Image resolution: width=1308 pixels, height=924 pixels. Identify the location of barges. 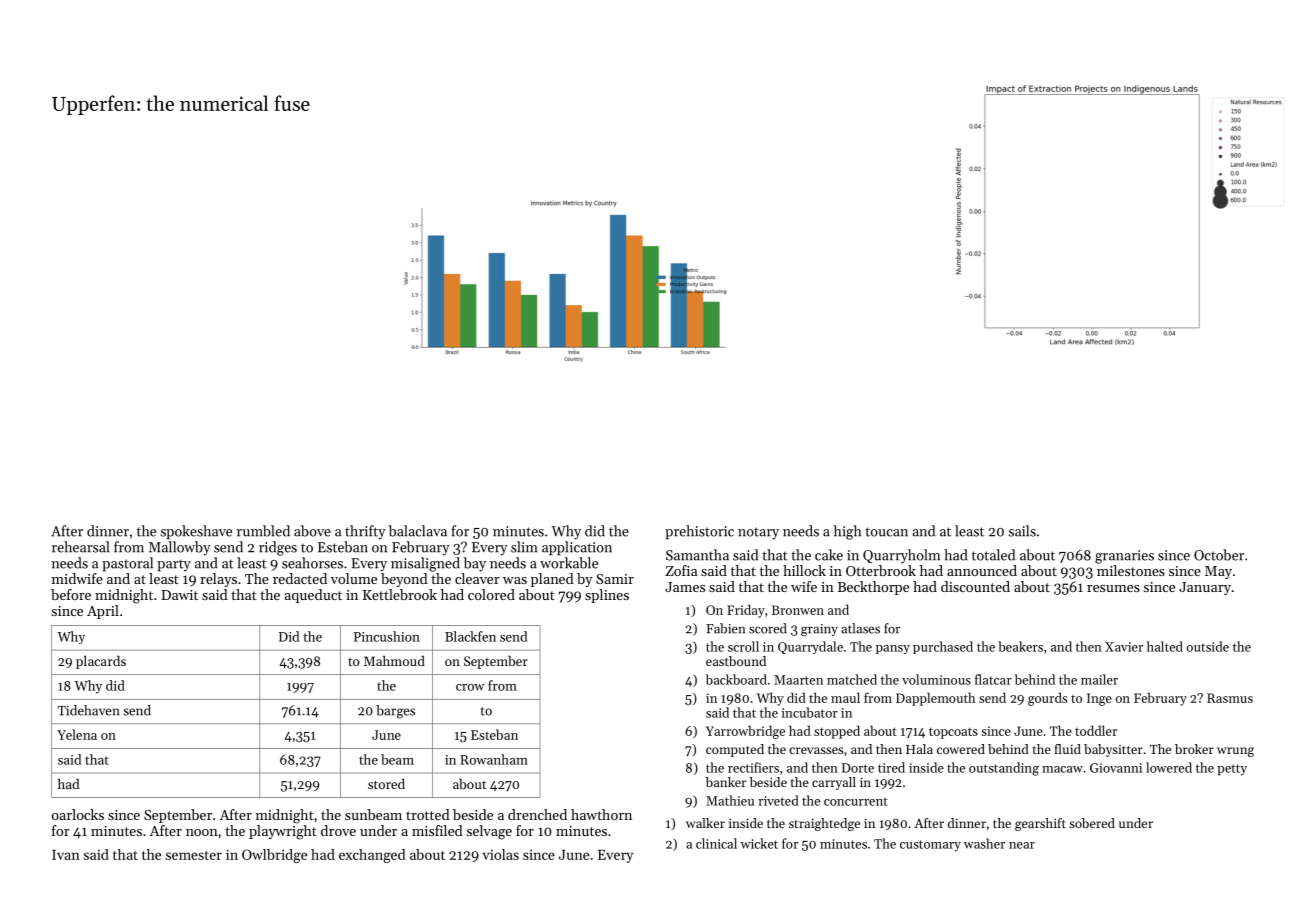
(395, 712).
